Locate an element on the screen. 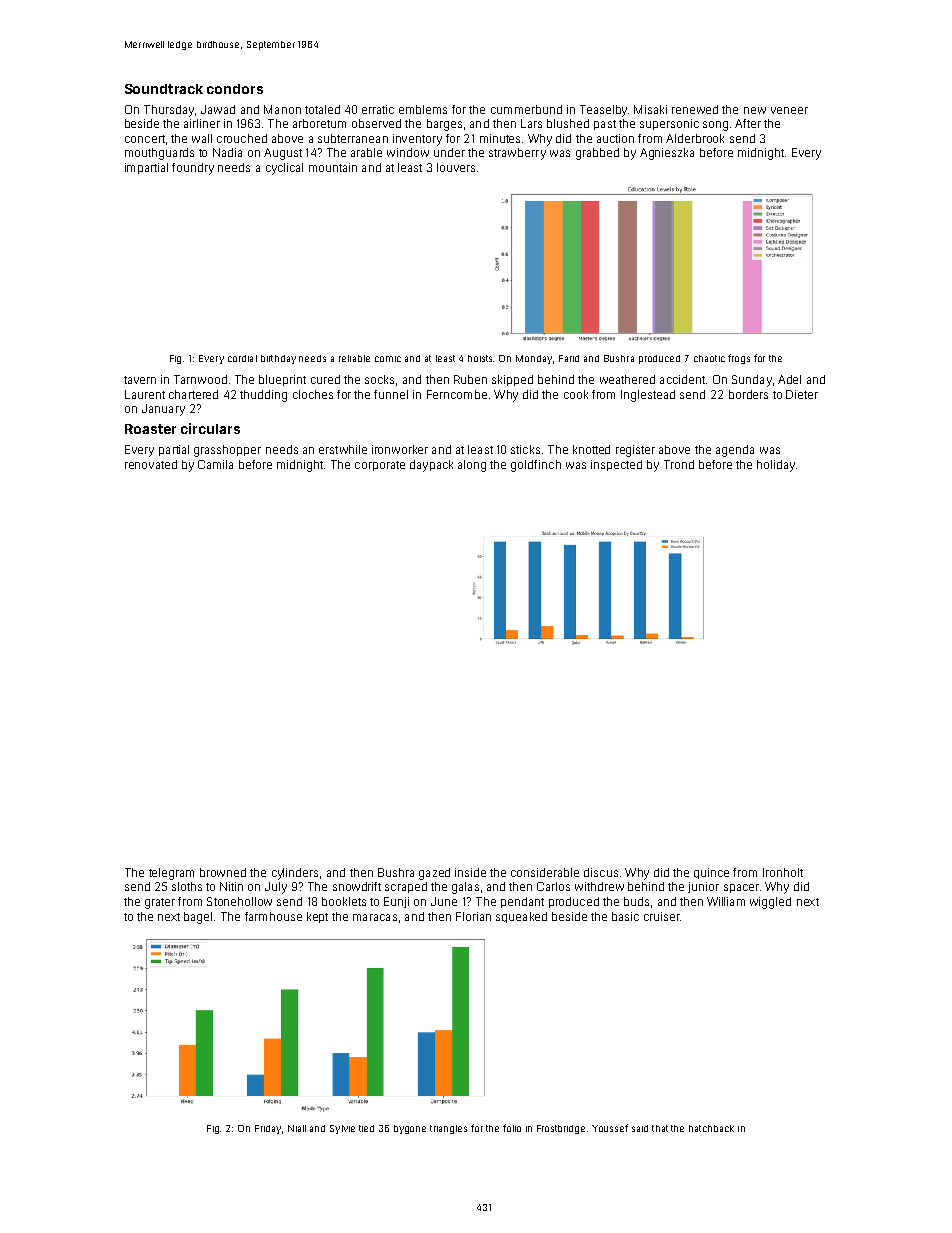 The height and width of the screenshot is (1233, 952). Ironholt is located at coordinates (783, 872).
